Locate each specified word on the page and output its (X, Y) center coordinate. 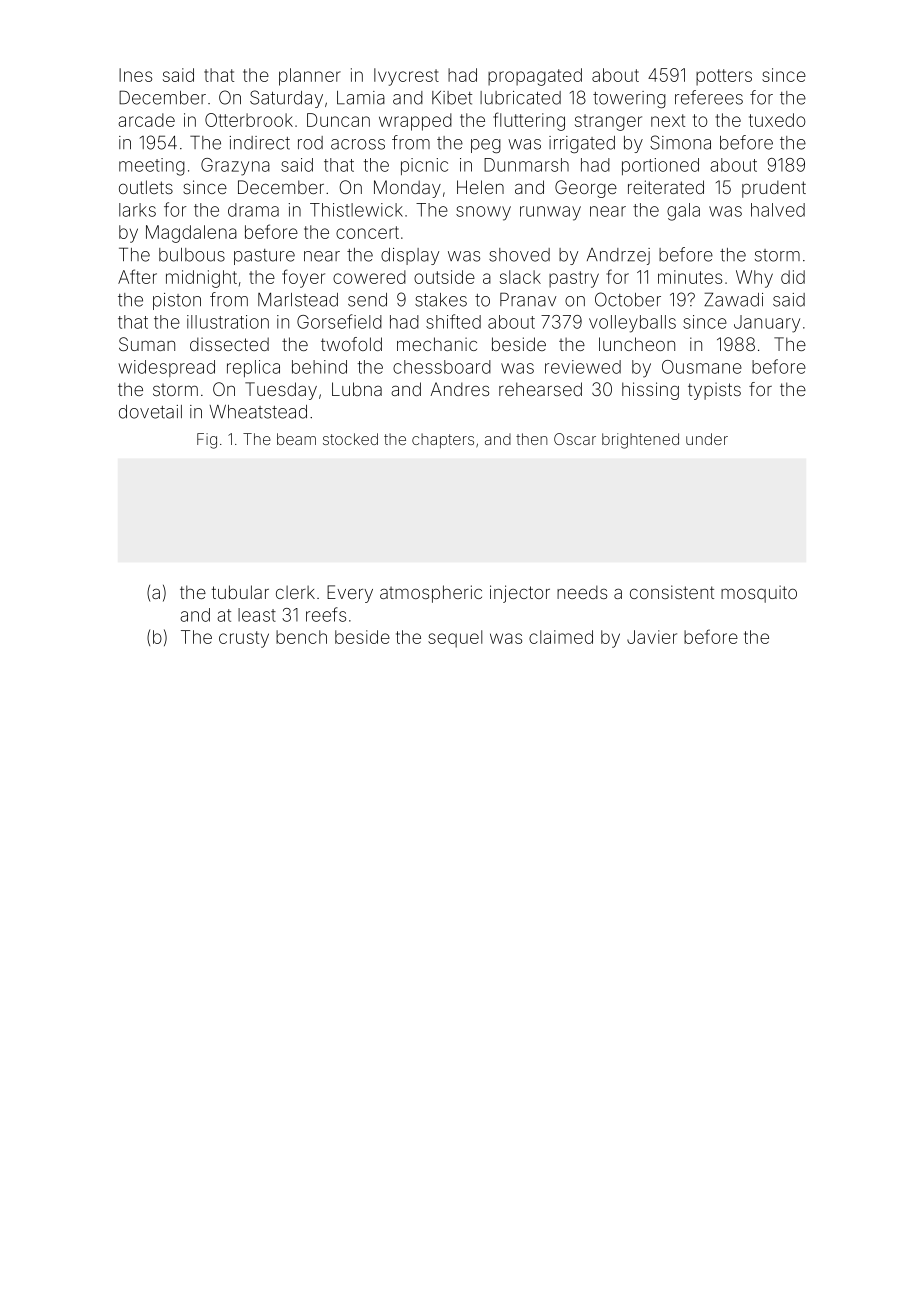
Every (350, 594)
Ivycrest (406, 77)
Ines (135, 75)
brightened (640, 441)
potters (724, 77)
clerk (295, 592)
